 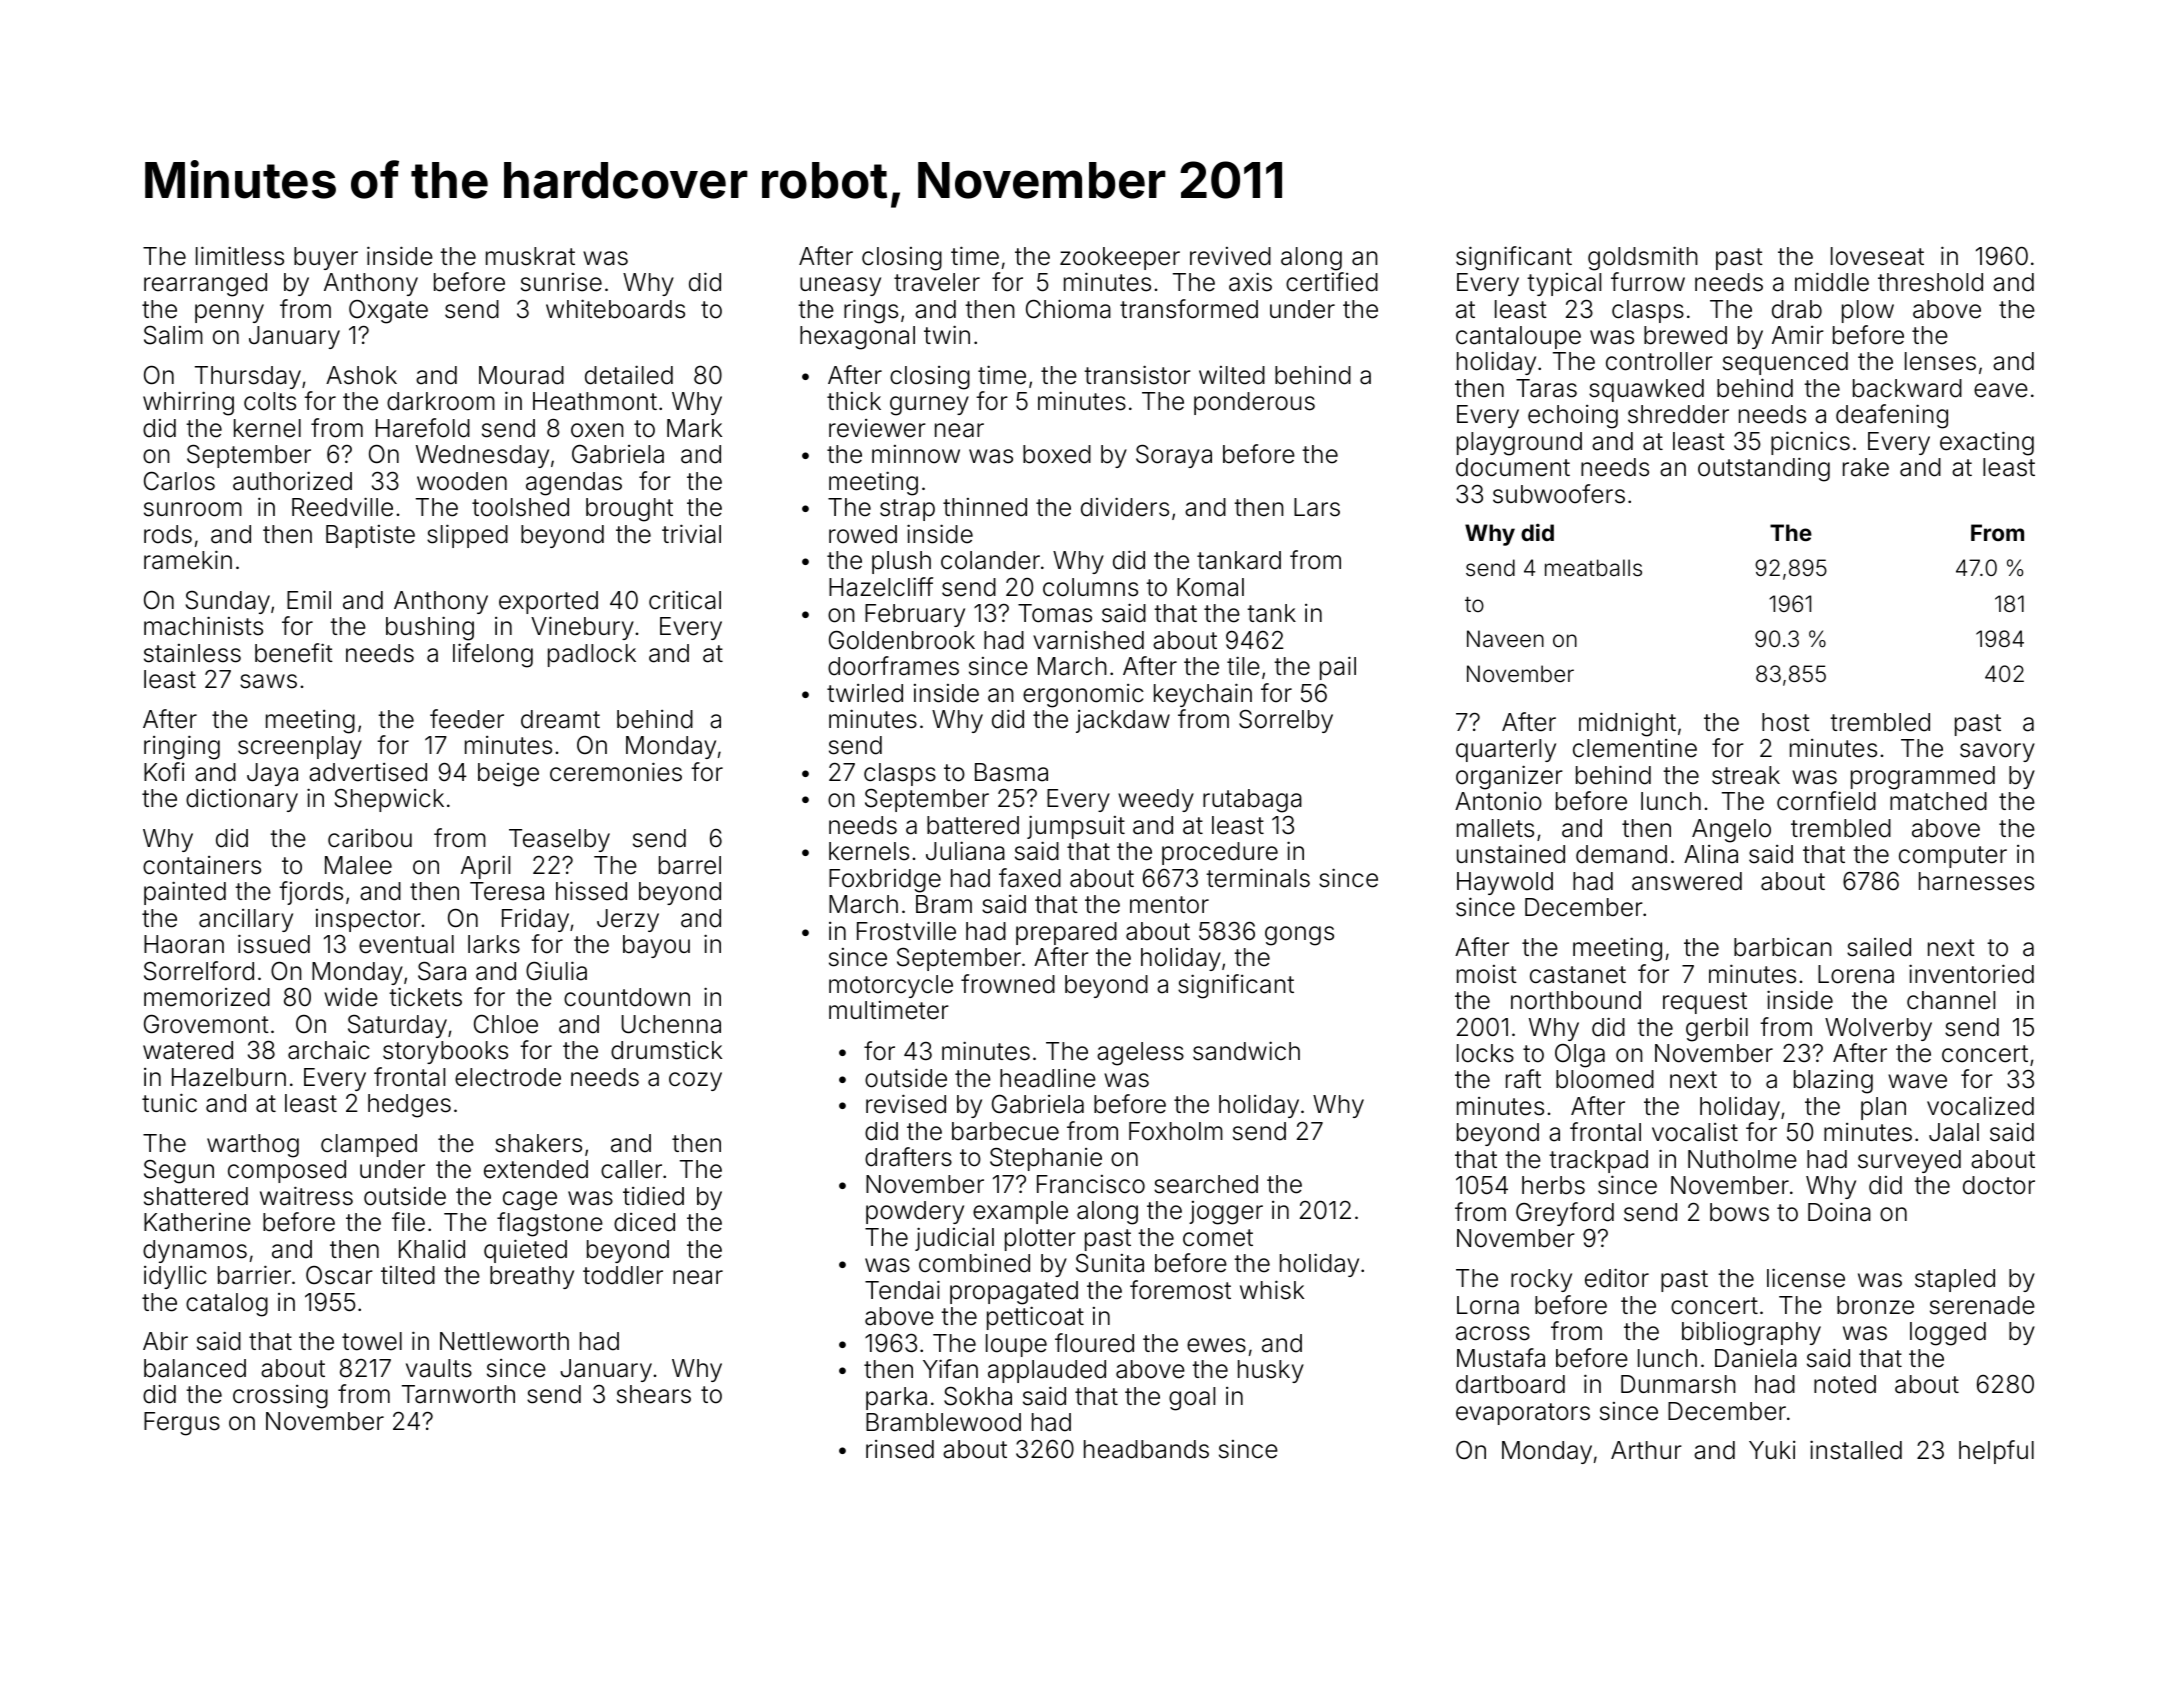 What do you see at coordinates (1999, 1185) in the screenshot?
I see `doctor` at bounding box center [1999, 1185].
